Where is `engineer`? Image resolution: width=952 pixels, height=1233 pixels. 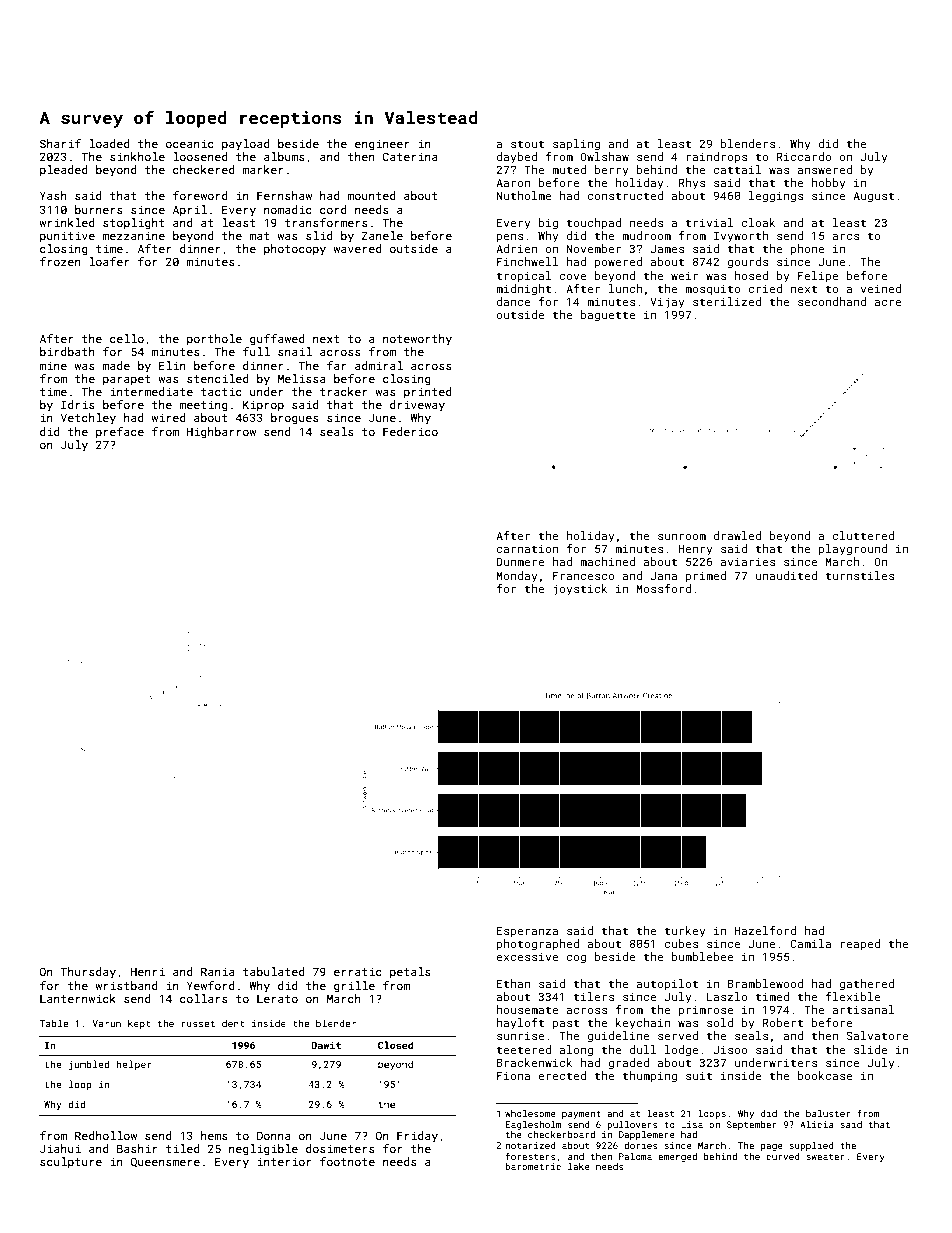 engineer is located at coordinates (382, 145).
